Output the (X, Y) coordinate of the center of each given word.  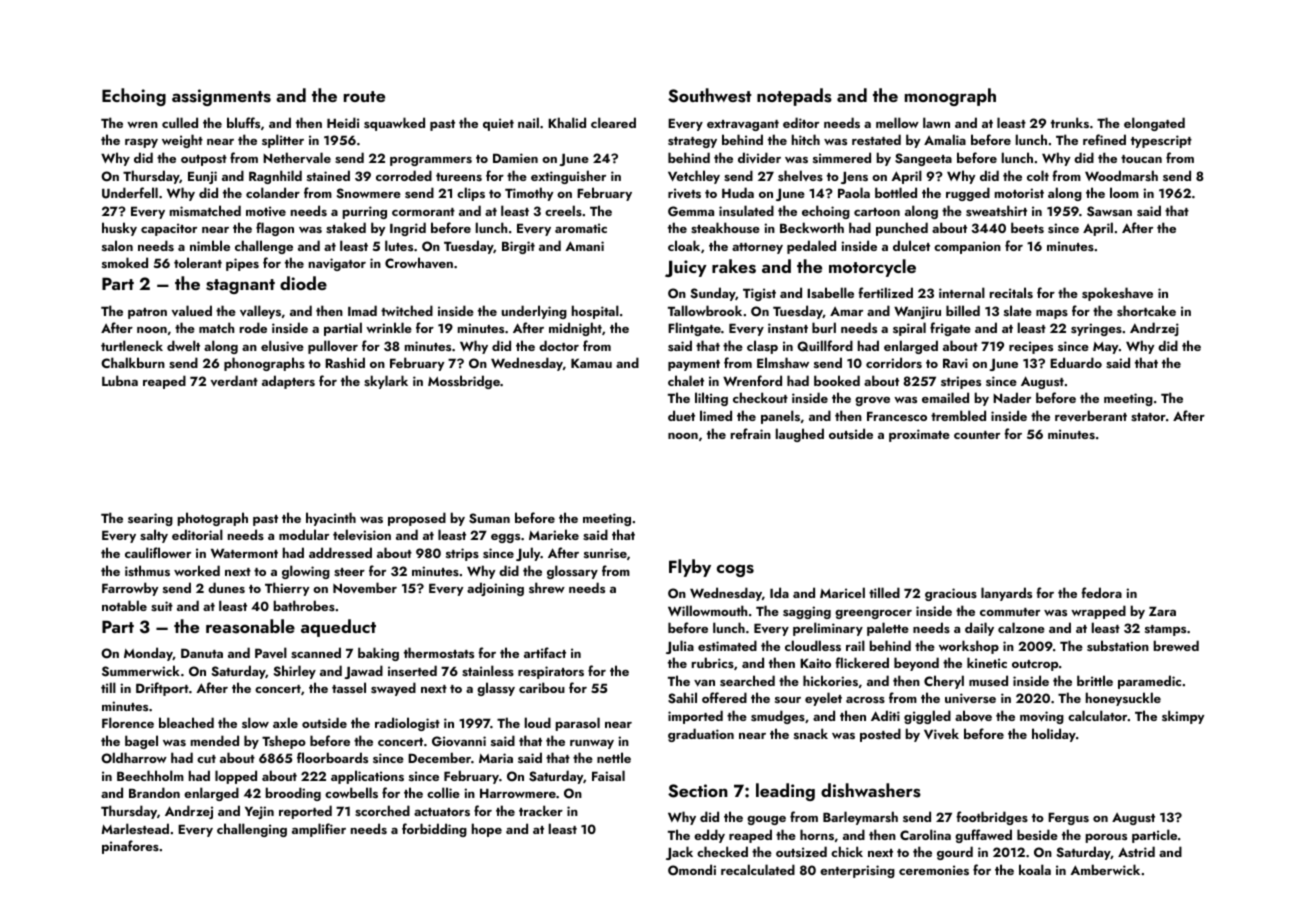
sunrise (605, 553)
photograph (213, 519)
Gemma (691, 211)
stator (1148, 417)
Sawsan (1109, 211)
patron (147, 313)
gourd (955, 853)
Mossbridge (464, 382)
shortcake (1146, 310)
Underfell (130, 193)
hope (487, 830)
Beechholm (150, 775)
